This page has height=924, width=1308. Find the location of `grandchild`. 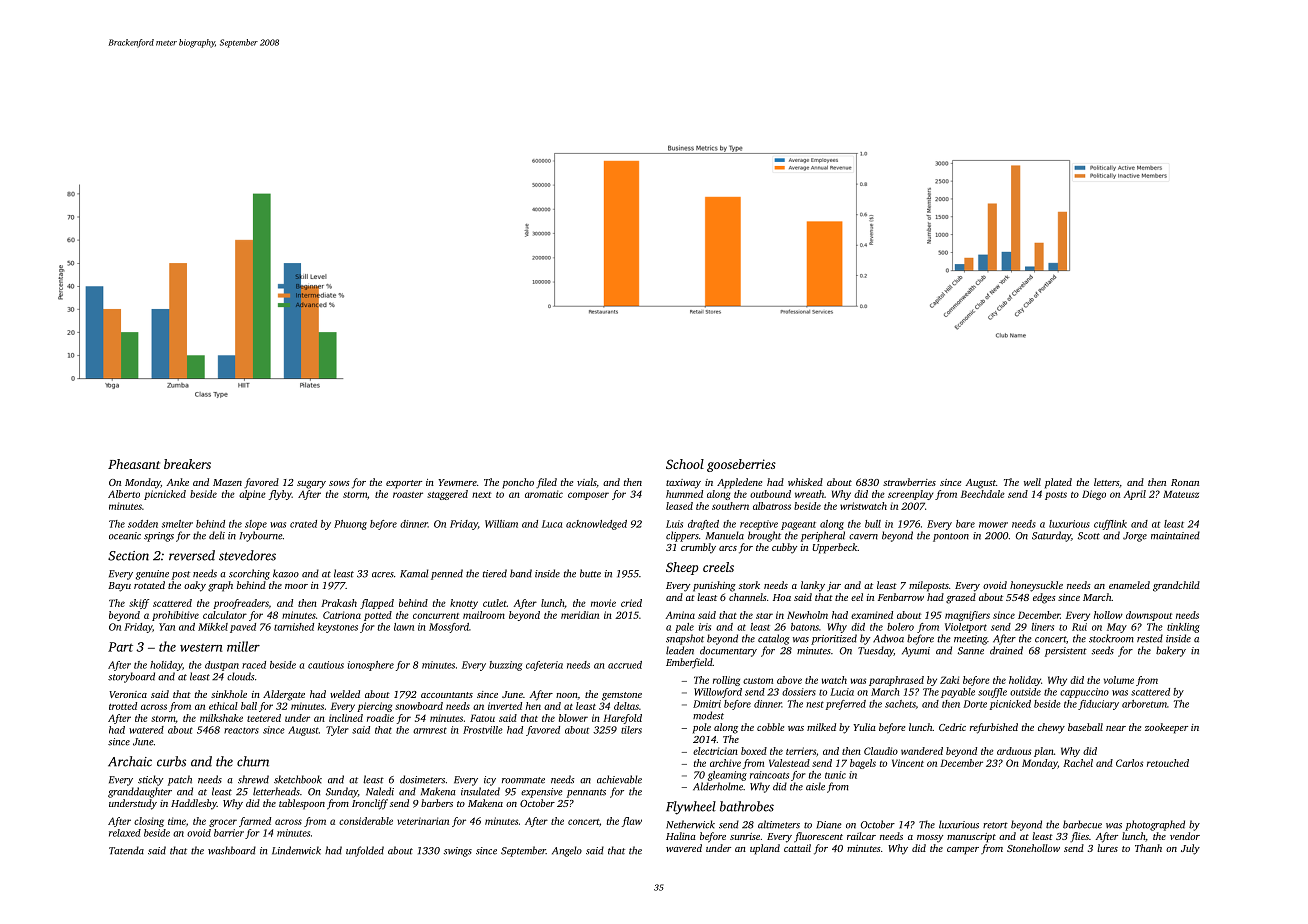

grandchild is located at coordinates (1176, 586).
